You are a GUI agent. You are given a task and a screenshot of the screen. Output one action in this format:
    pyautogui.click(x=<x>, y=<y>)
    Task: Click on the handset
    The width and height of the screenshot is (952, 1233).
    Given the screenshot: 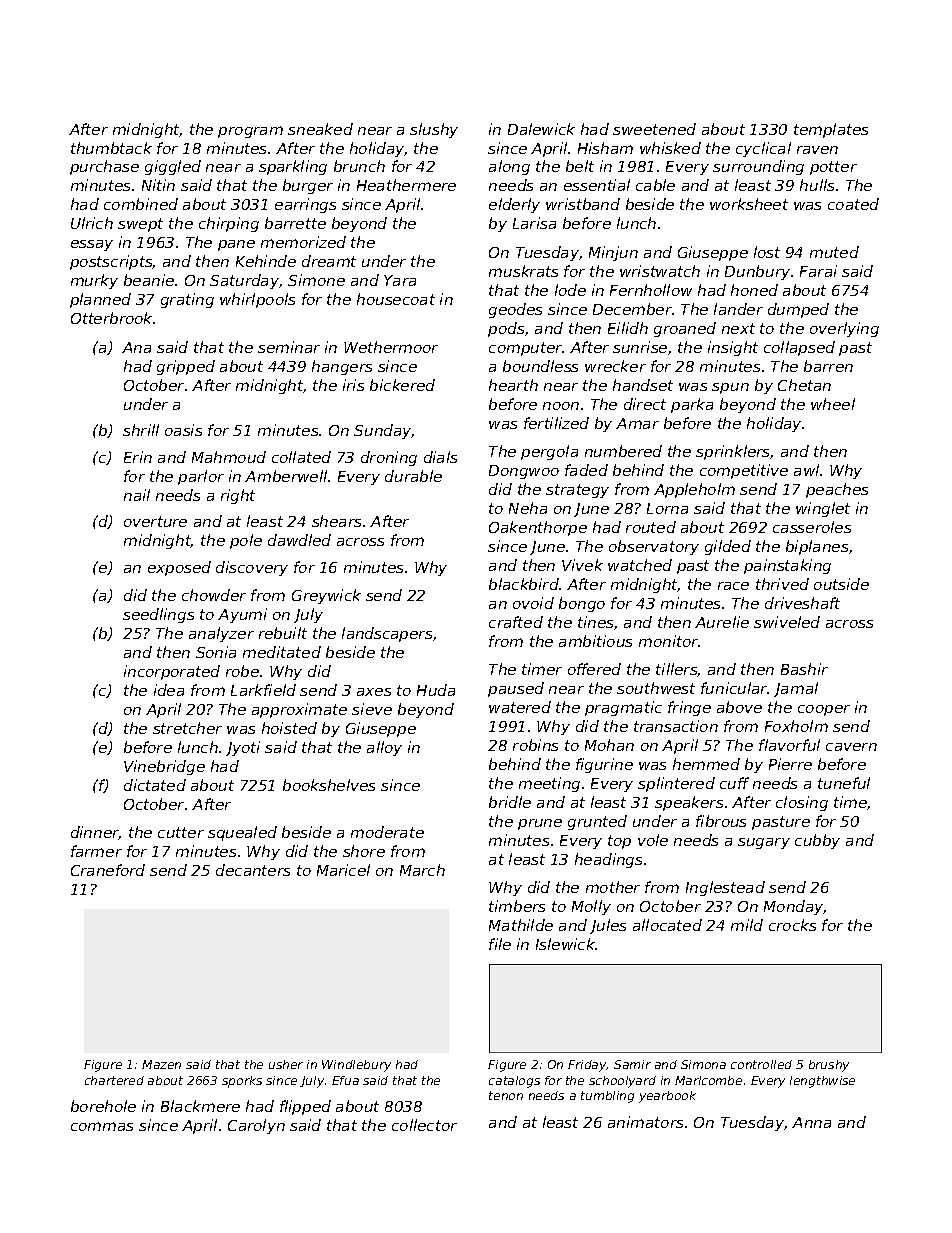 What is the action you would take?
    pyautogui.click(x=643, y=385)
